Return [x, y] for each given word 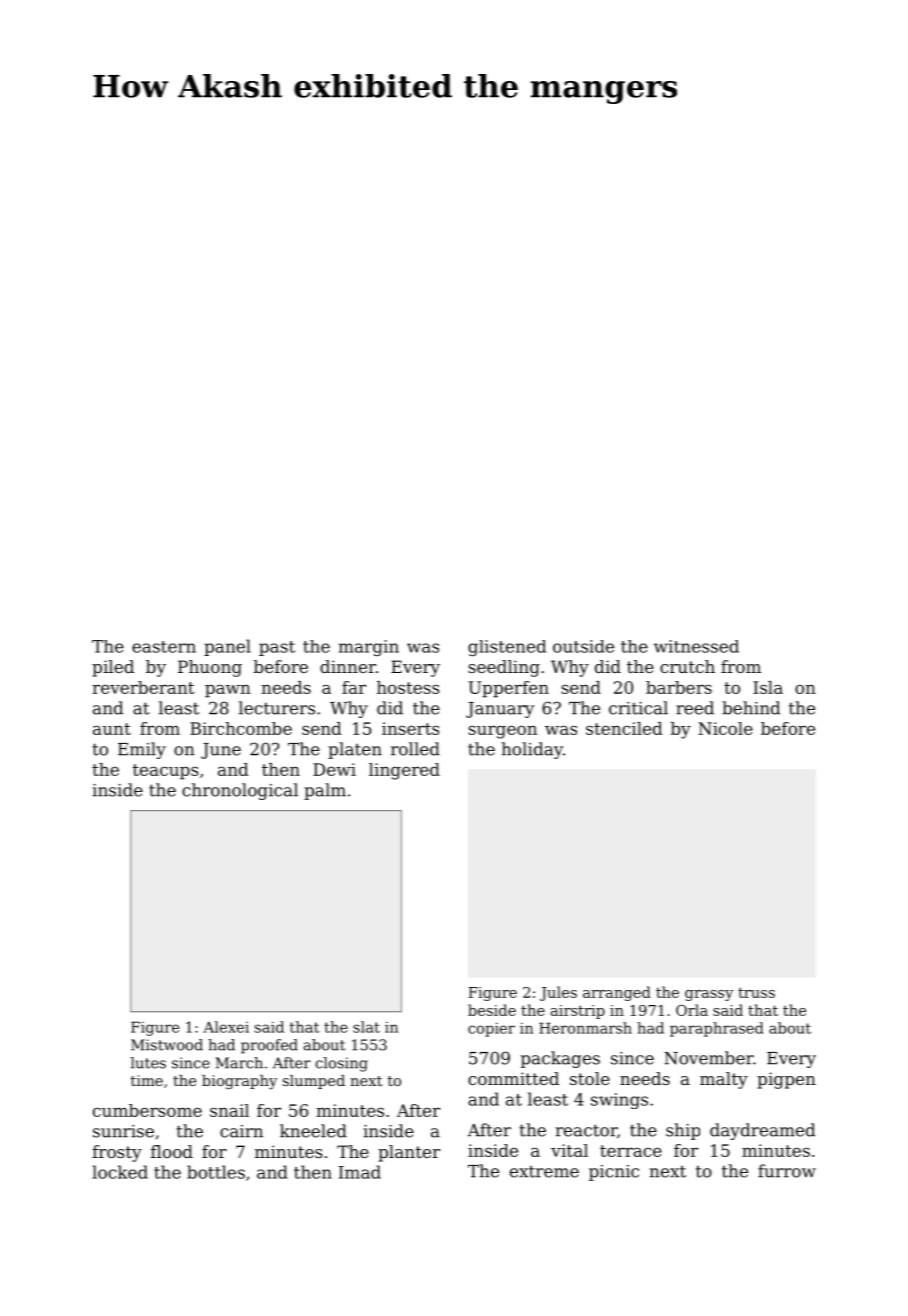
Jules [558, 993]
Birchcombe [241, 728]
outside [583, 646]
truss [756, 992]
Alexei [226, 1027]
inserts [410, 728]
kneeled [313, 1131]
